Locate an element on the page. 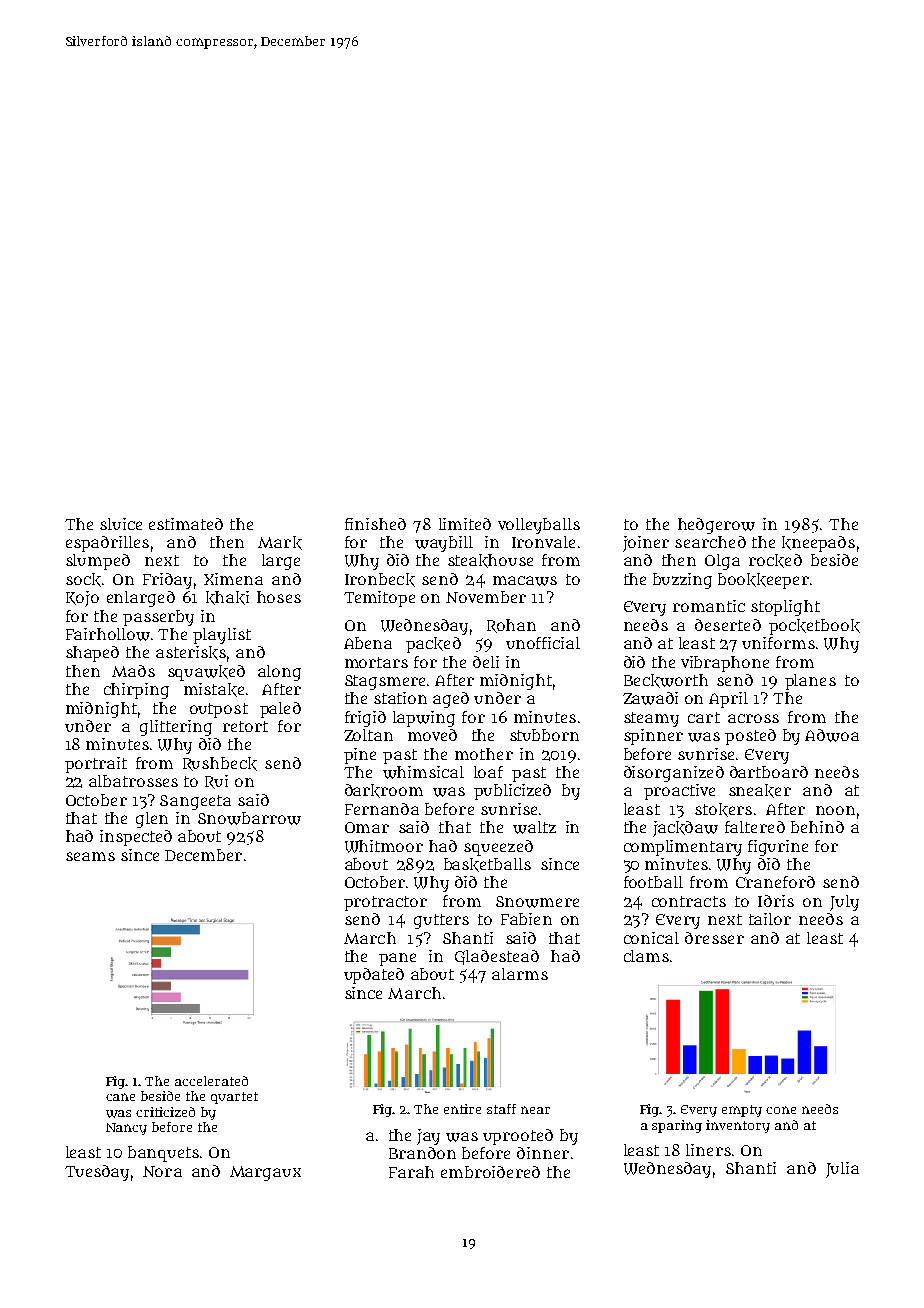  estimated is located at coordinates (186, 524).
